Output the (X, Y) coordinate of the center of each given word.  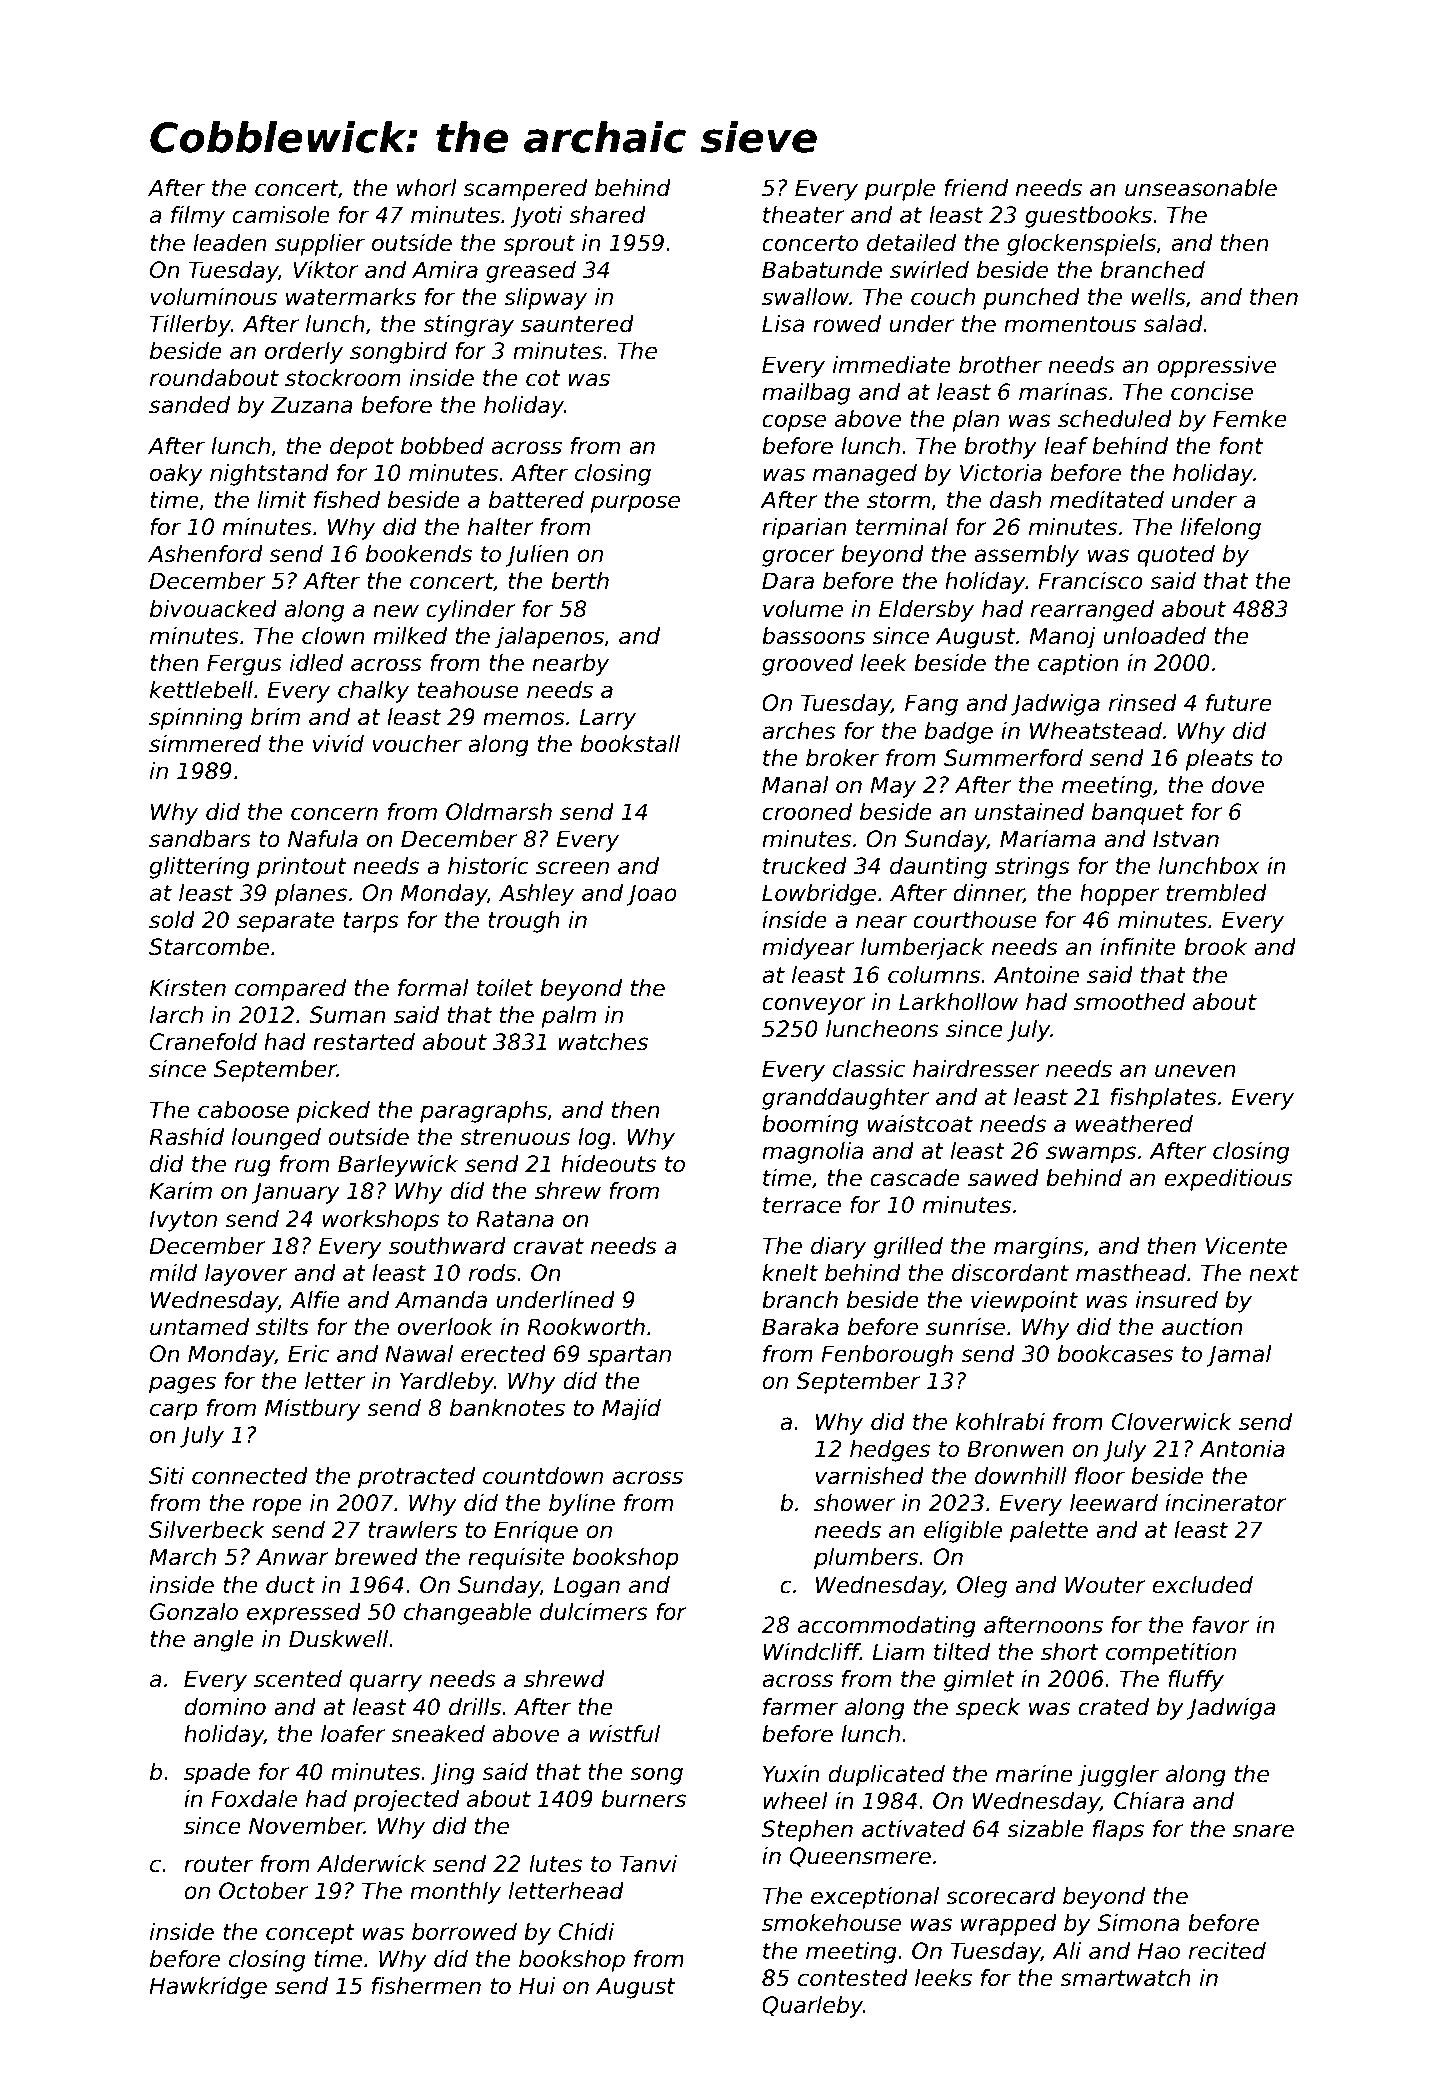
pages (182, 1385)
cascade (915, 1178)
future (1239, 703)
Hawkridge (208, 1988)
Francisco (1090, 581)
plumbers (866, 1559)
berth (580, 581)
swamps (1091, 1155)
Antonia (1242, 1449)
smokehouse (831, 1923)
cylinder (471, 611)
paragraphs (483, 1112)
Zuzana (311, 405)
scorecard (1001, 1896)
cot (543, 378)
